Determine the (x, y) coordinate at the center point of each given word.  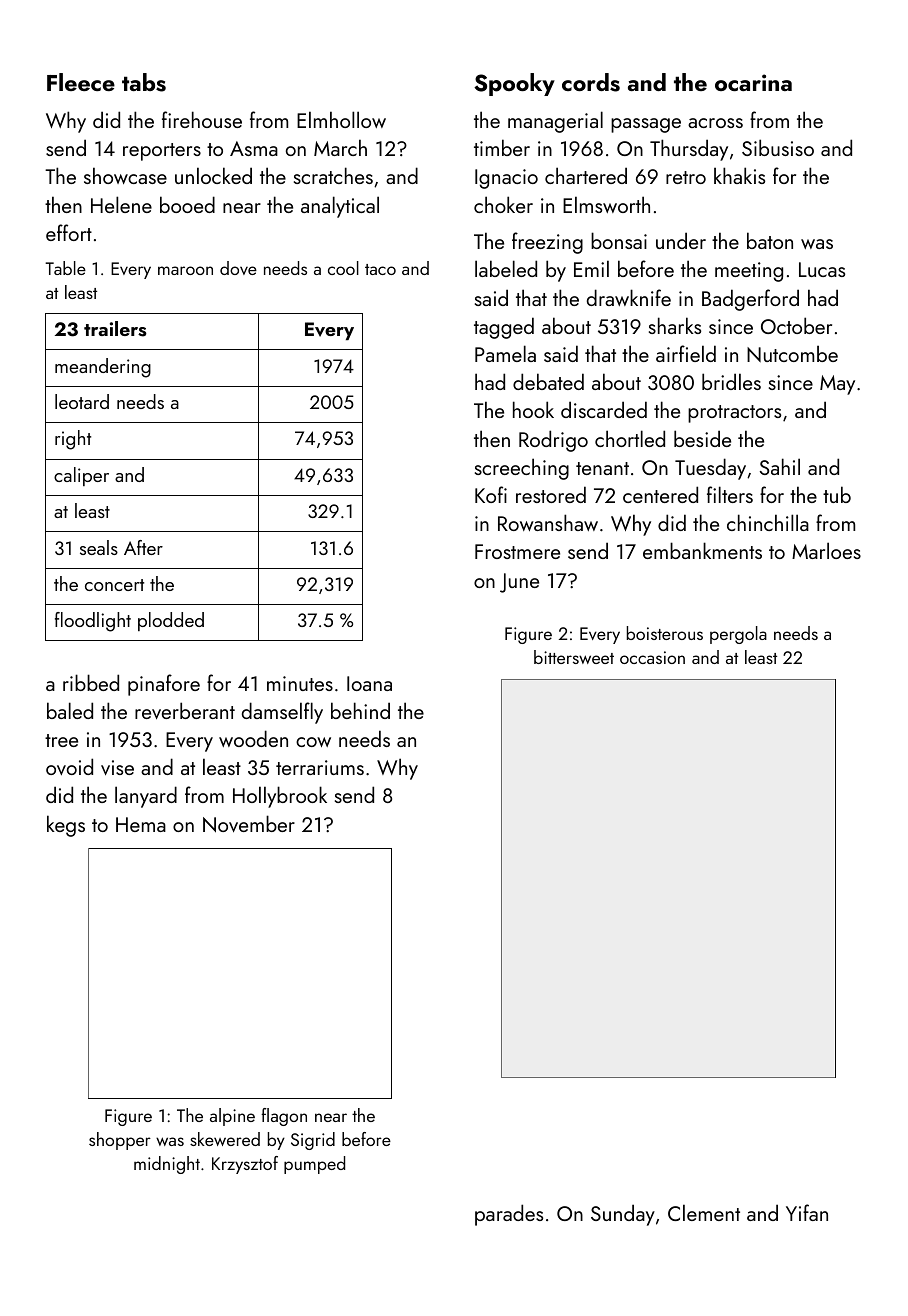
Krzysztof (245, 1165)
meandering (103, 368)
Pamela (505, 353)
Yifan (807, 1212)
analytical (340, 207)
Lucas (822, 269)
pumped (314, 1165)
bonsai (619, 240)
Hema (141, 824)
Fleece (81, 82)
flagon (284, 1117)
